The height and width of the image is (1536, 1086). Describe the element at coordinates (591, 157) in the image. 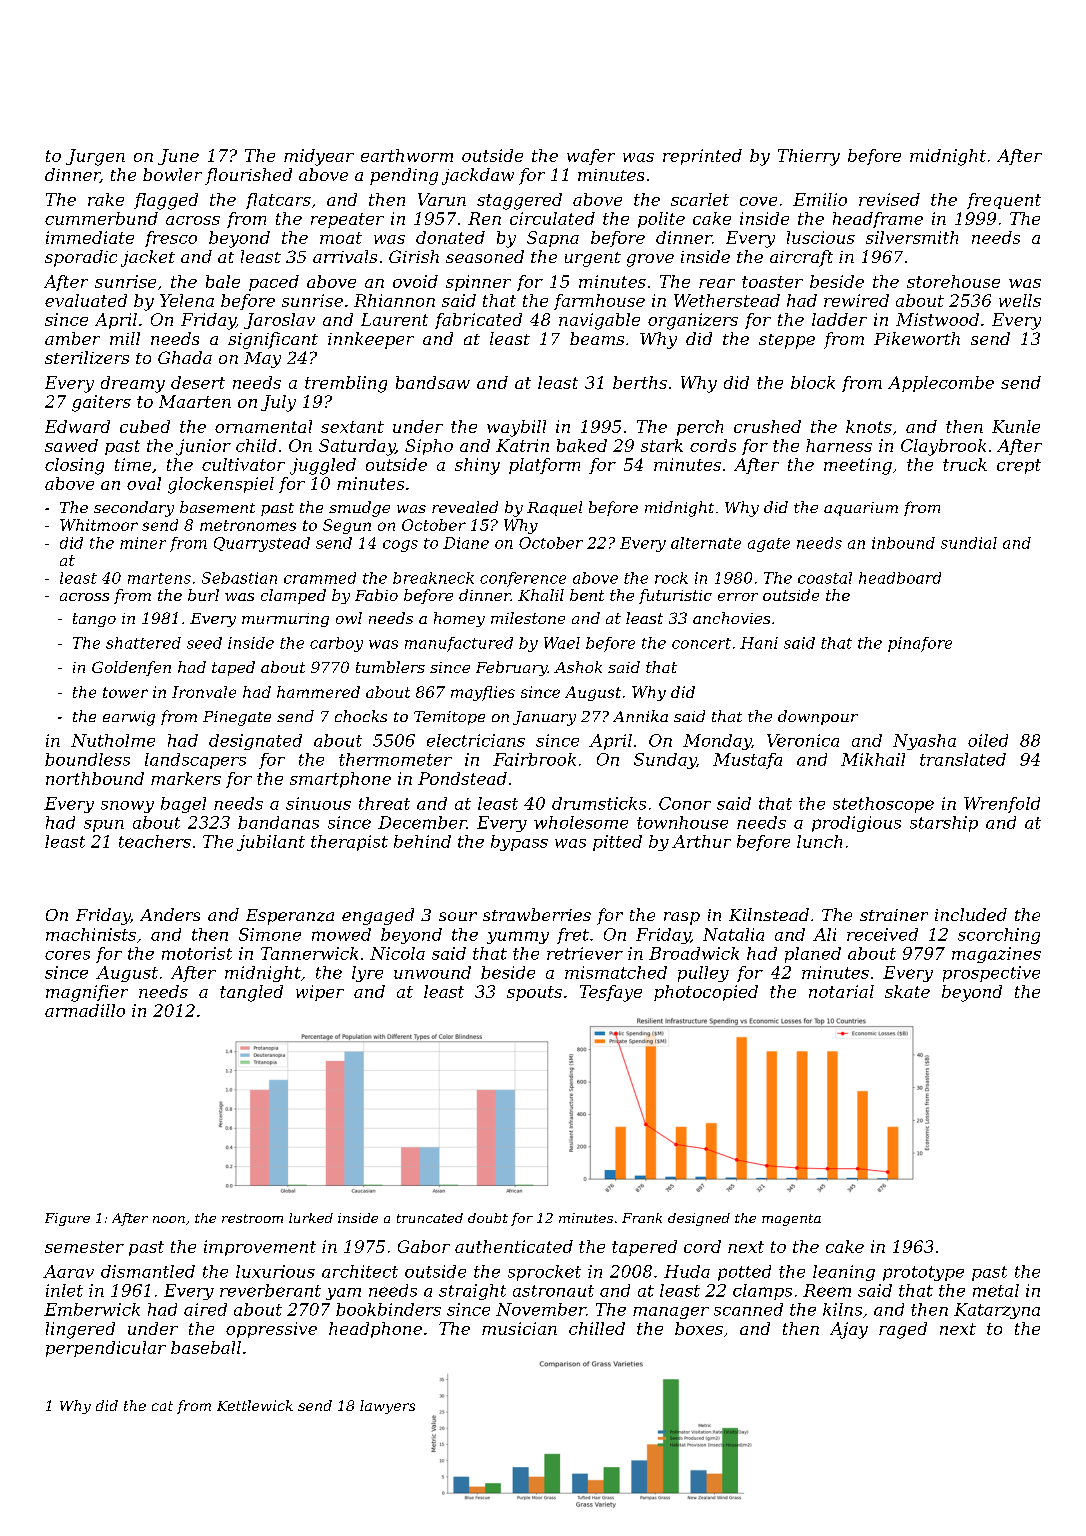

I see `wafer` at that location.
